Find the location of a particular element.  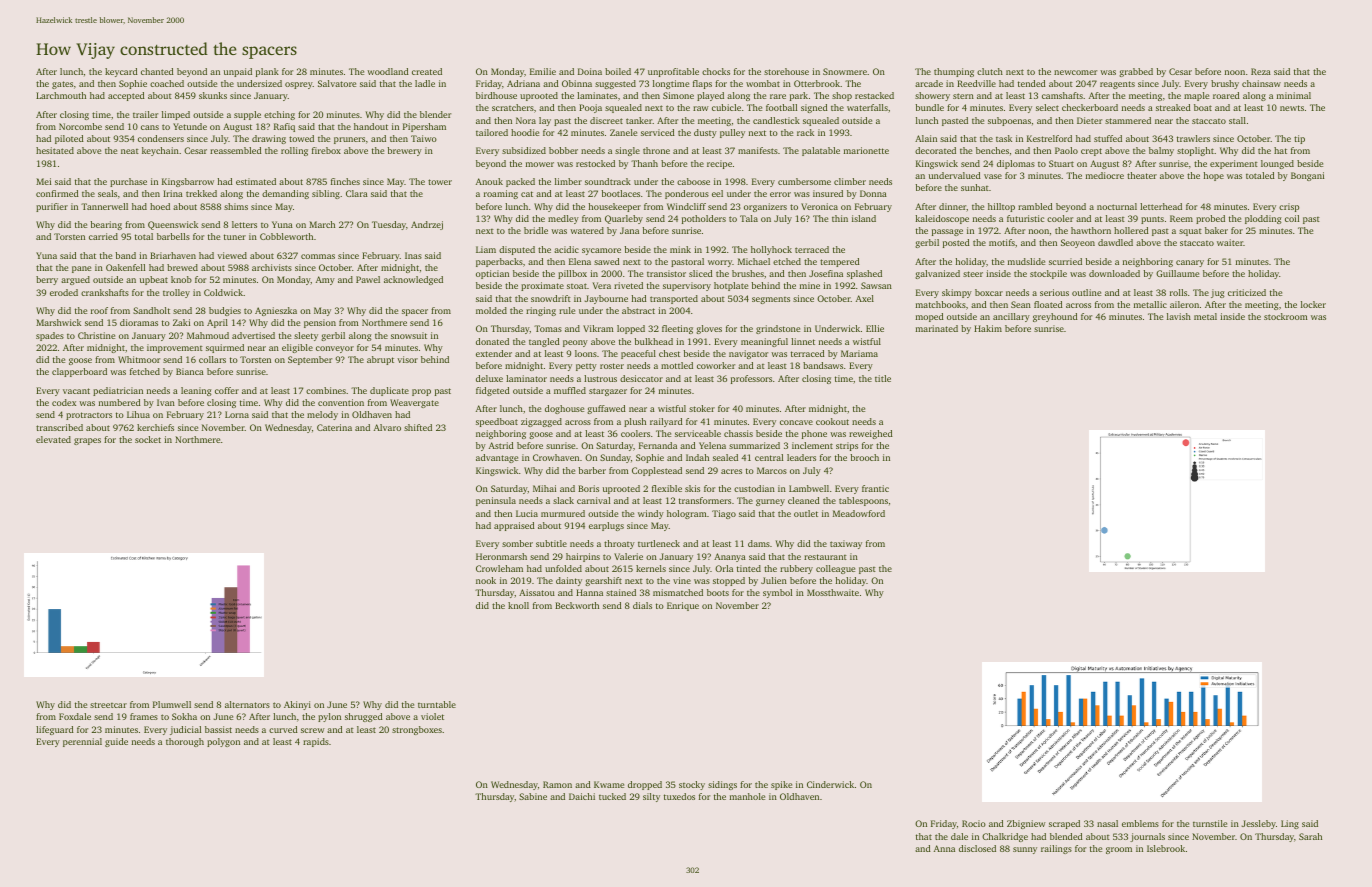

Meadowford is located at coordinates (859, 513).
